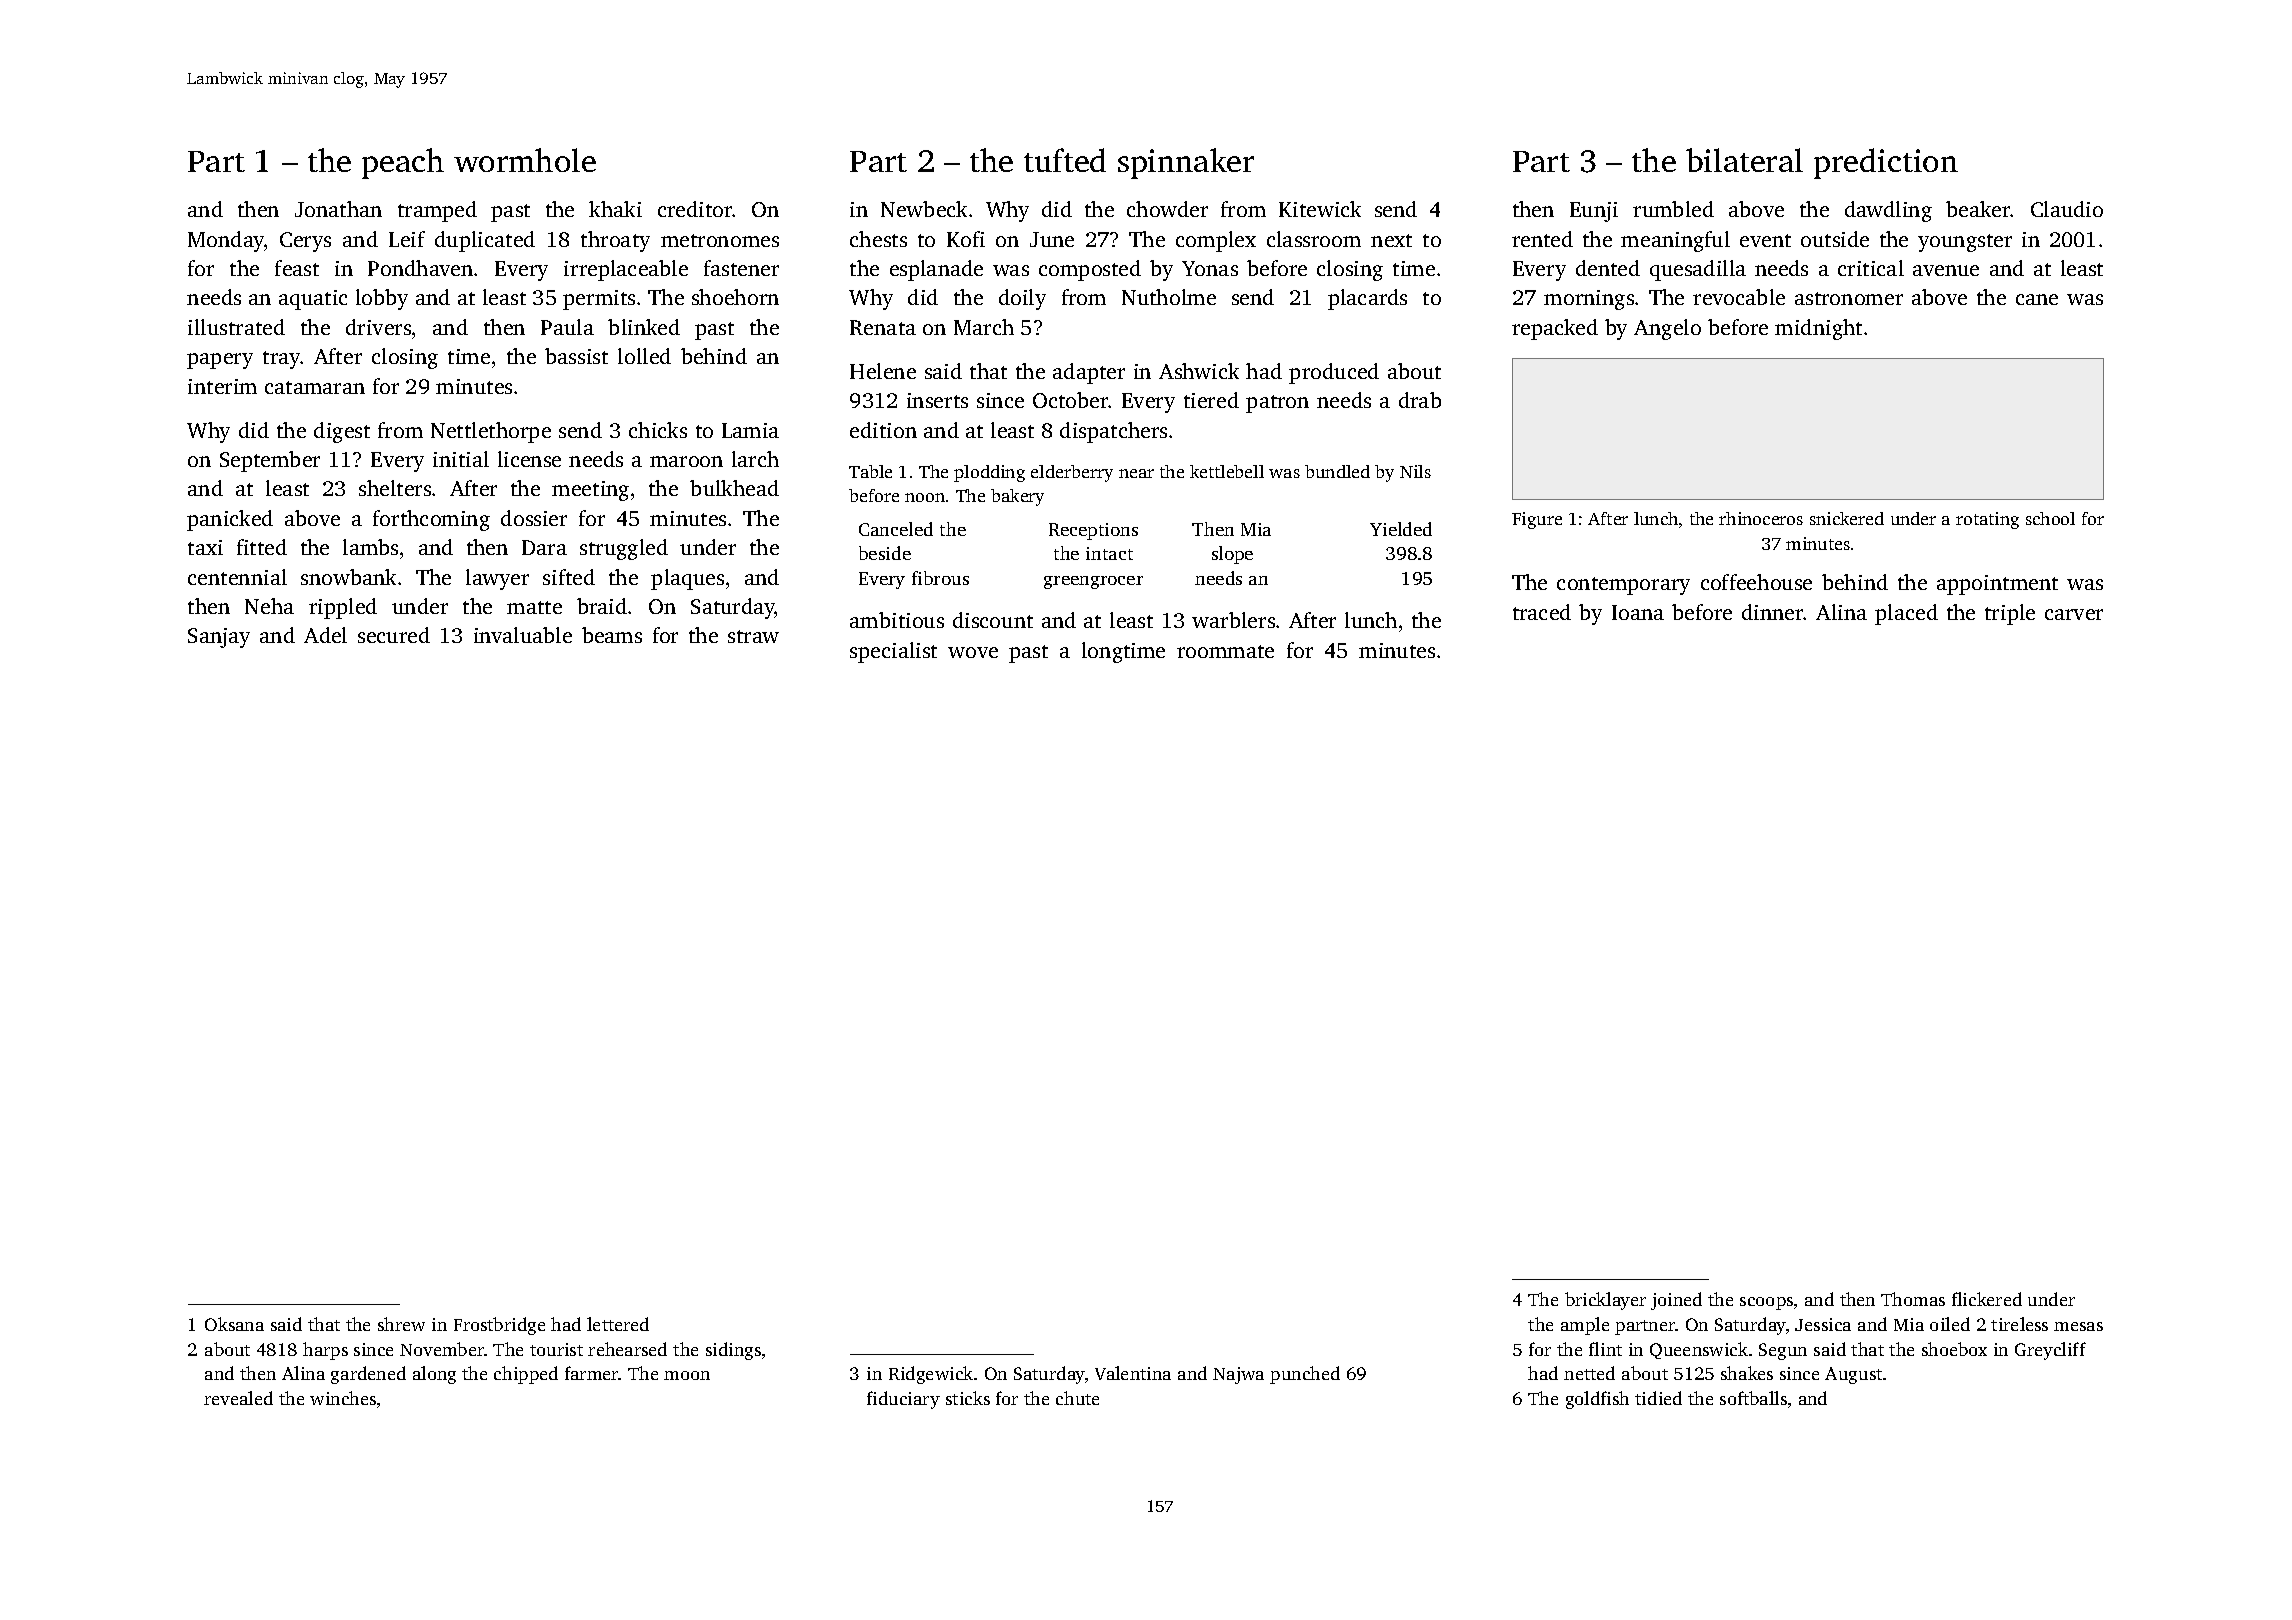 The height and width of the screenshot is (1620, 2292). What do you see at coordinates (238, 1398) in the screenshot?
I see `revealed` at bounding box center [238, 1398].
